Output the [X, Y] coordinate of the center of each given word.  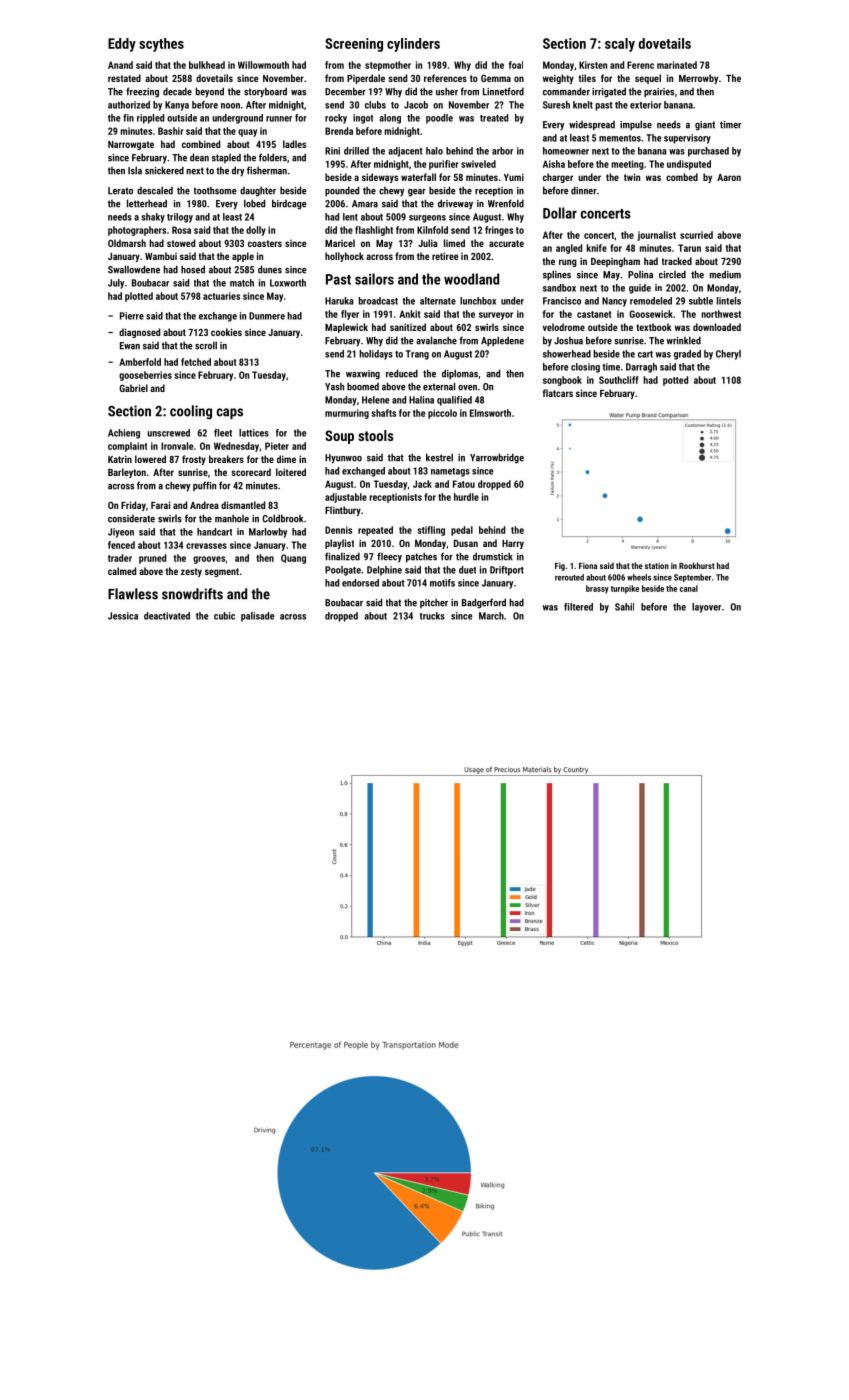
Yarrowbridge [497, 458]
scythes [161, 45]
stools [376, 435]
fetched [196, 362]
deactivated [167, 616]
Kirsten [593, 65]
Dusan [466, 543]
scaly [620, 45]
